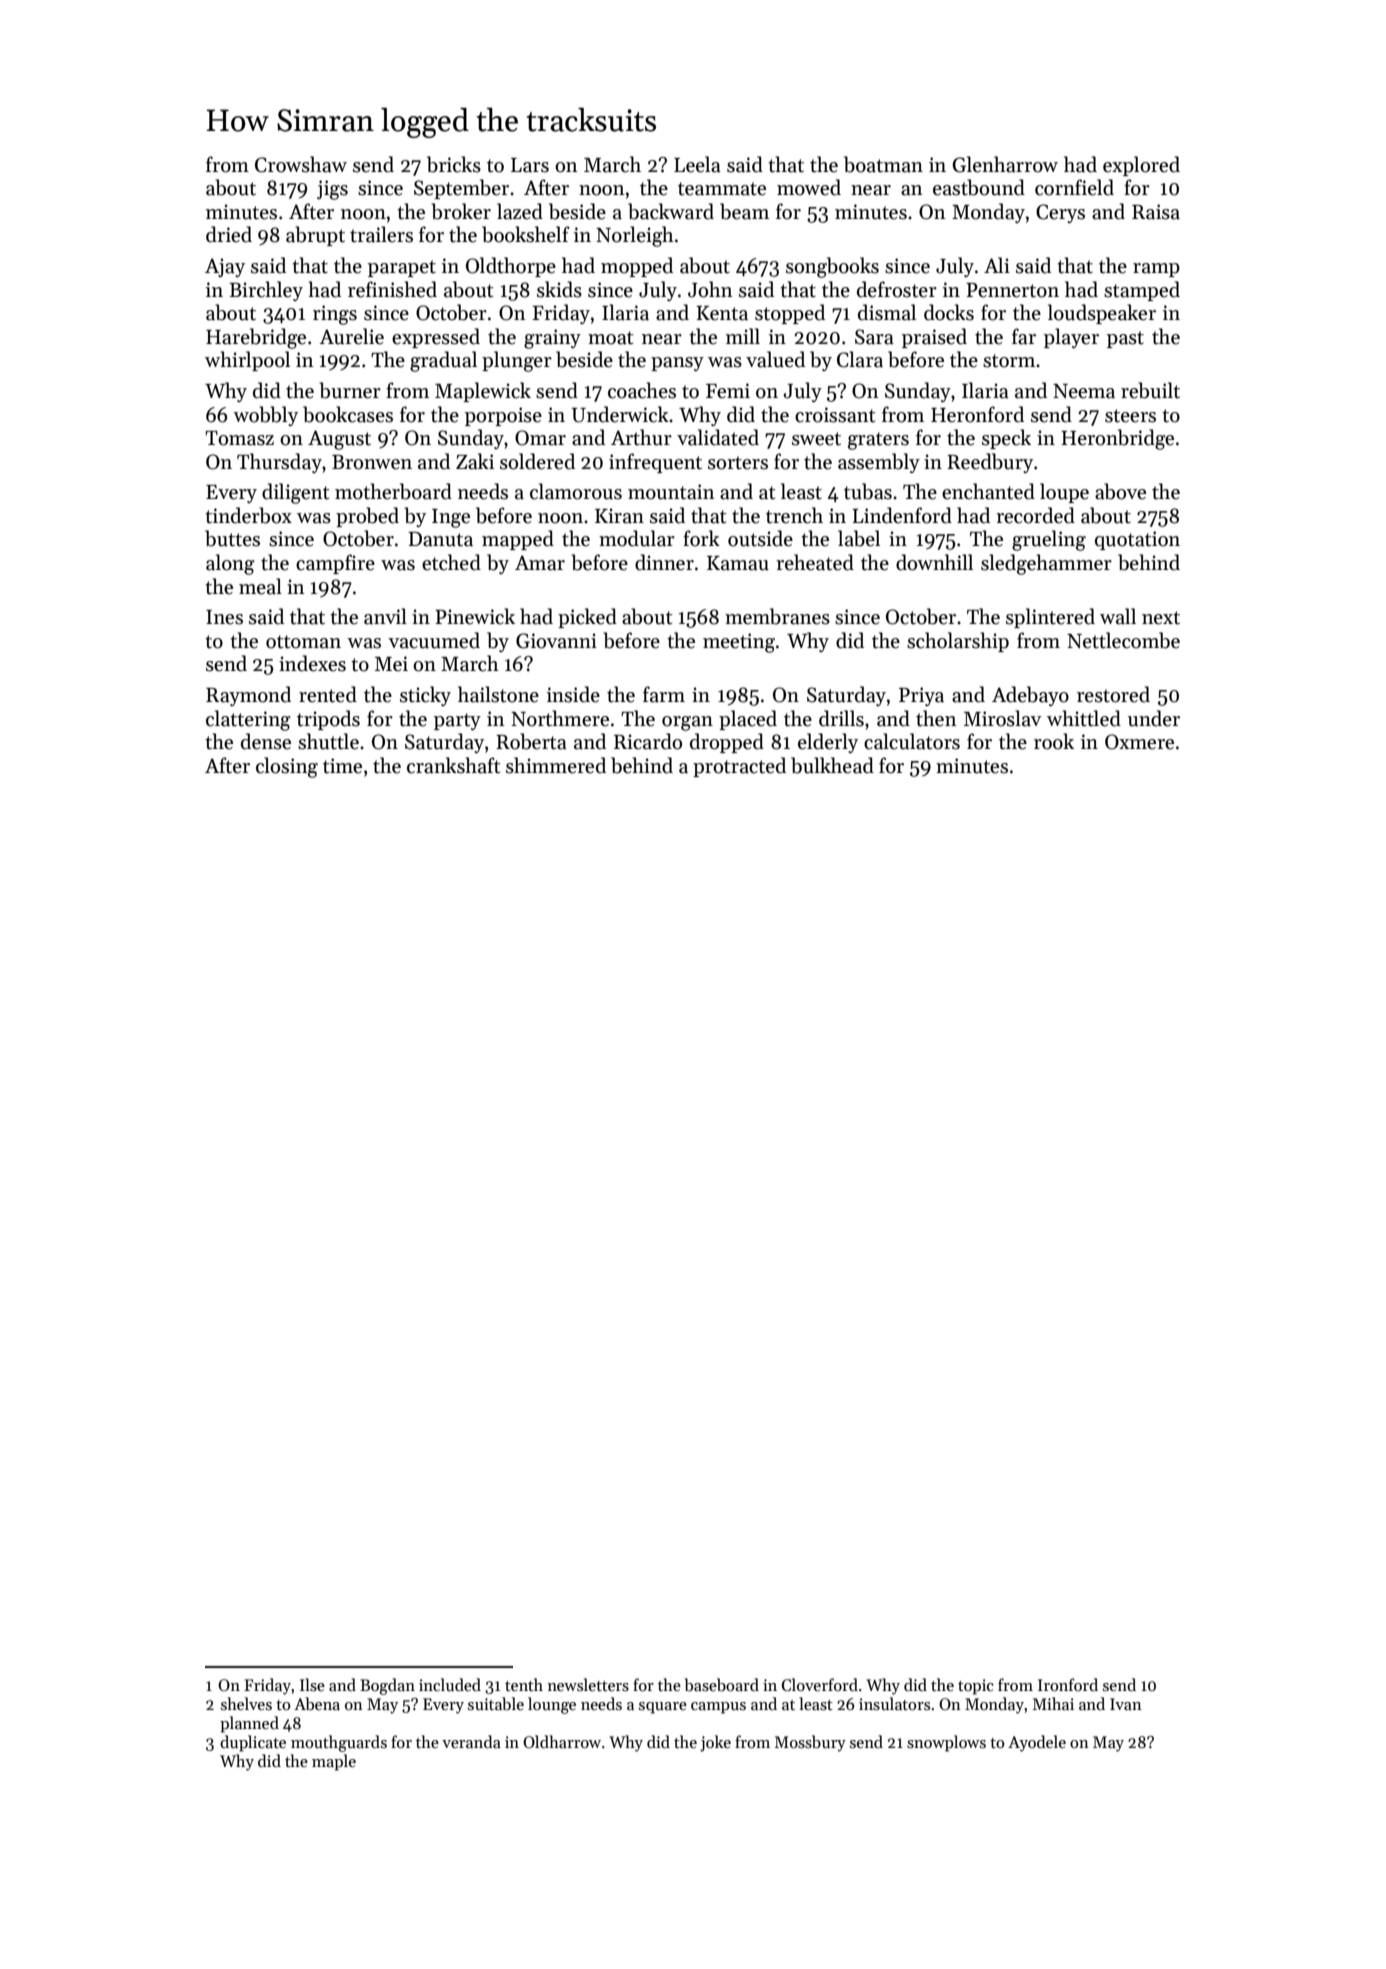 This screenshot has width=1386, height=1969. What do you see at coordinates (790, 314) in the screenshot?
I see `stopped` at bounding box center [790, 314].
